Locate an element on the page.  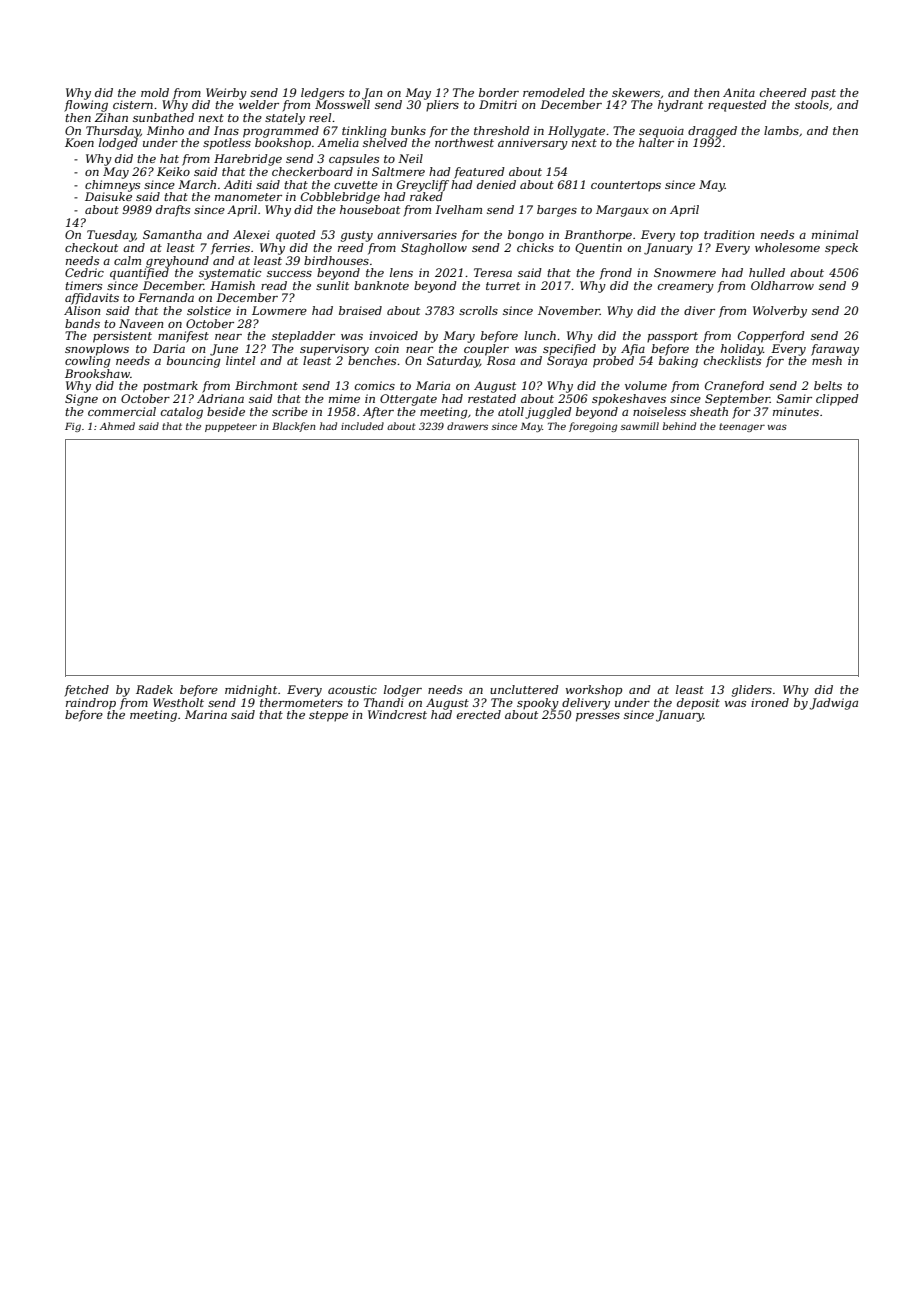
Ottergate is located at coordinates (408, 400).
